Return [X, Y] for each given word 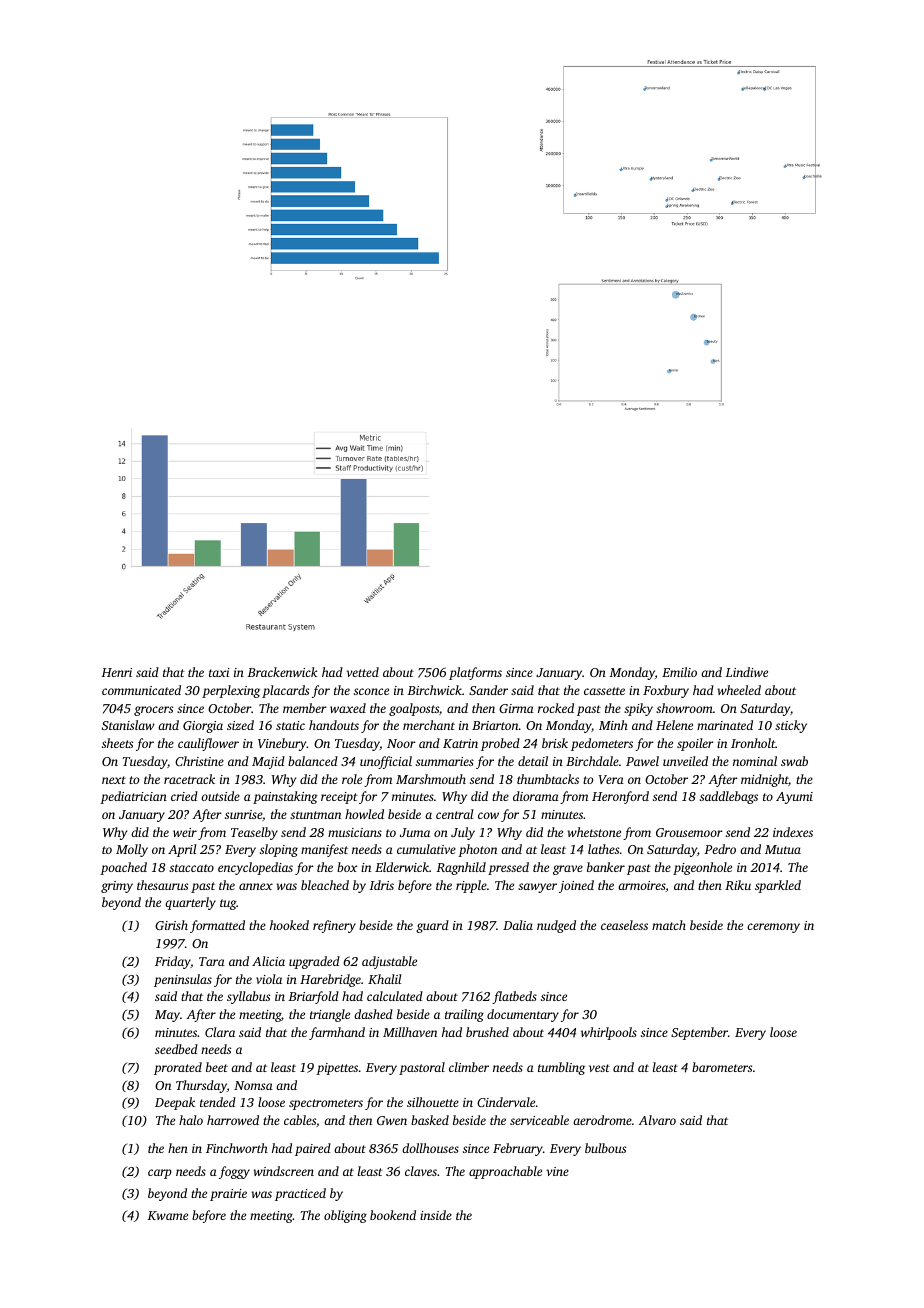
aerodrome [602, 1120]
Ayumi [794, 798]
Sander [488, 690]
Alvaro [657, 1120]
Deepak [175, 1103]
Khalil [384, 979]
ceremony [773, 928]
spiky [638, 709]
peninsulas [183, 980]
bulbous [605, 1148]
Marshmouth [431, 779]
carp [160, 1174]
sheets [117, 743]
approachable [505, 1172]
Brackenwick [282, 672]
